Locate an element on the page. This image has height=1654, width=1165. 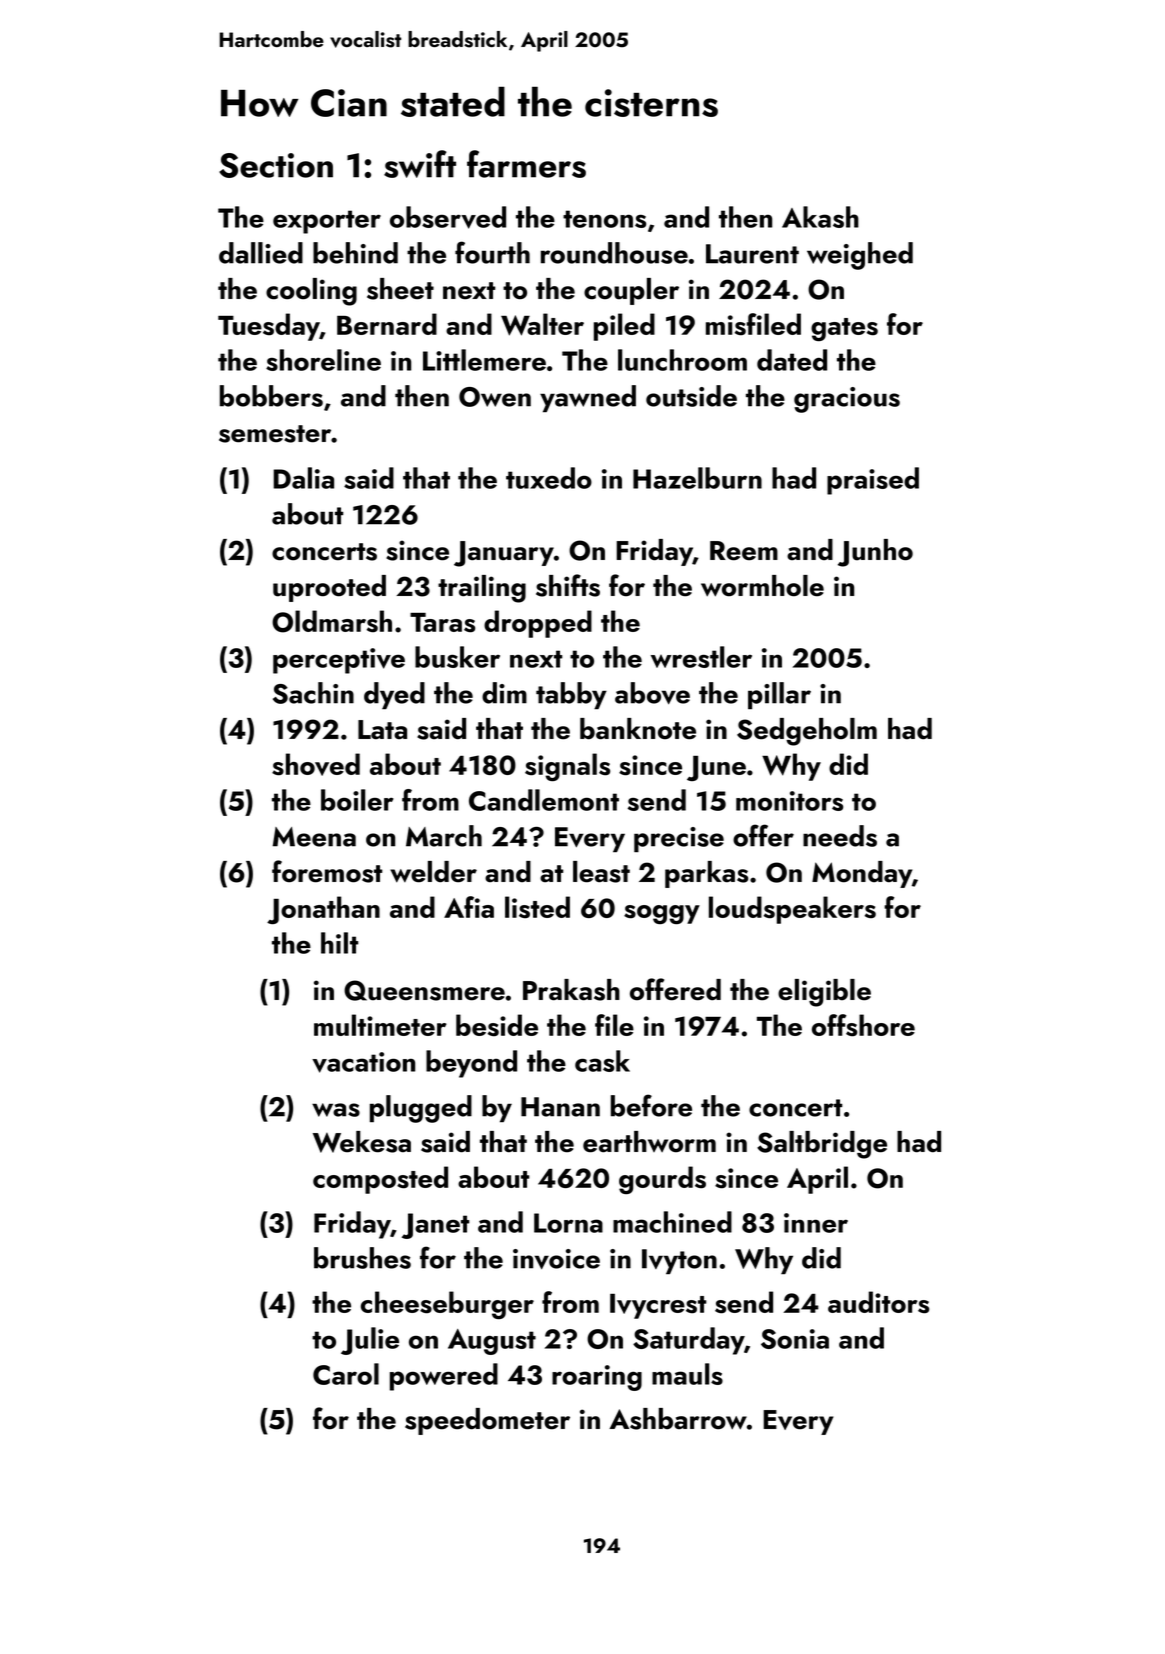
offshore is located at coordinates (863, 1025).
